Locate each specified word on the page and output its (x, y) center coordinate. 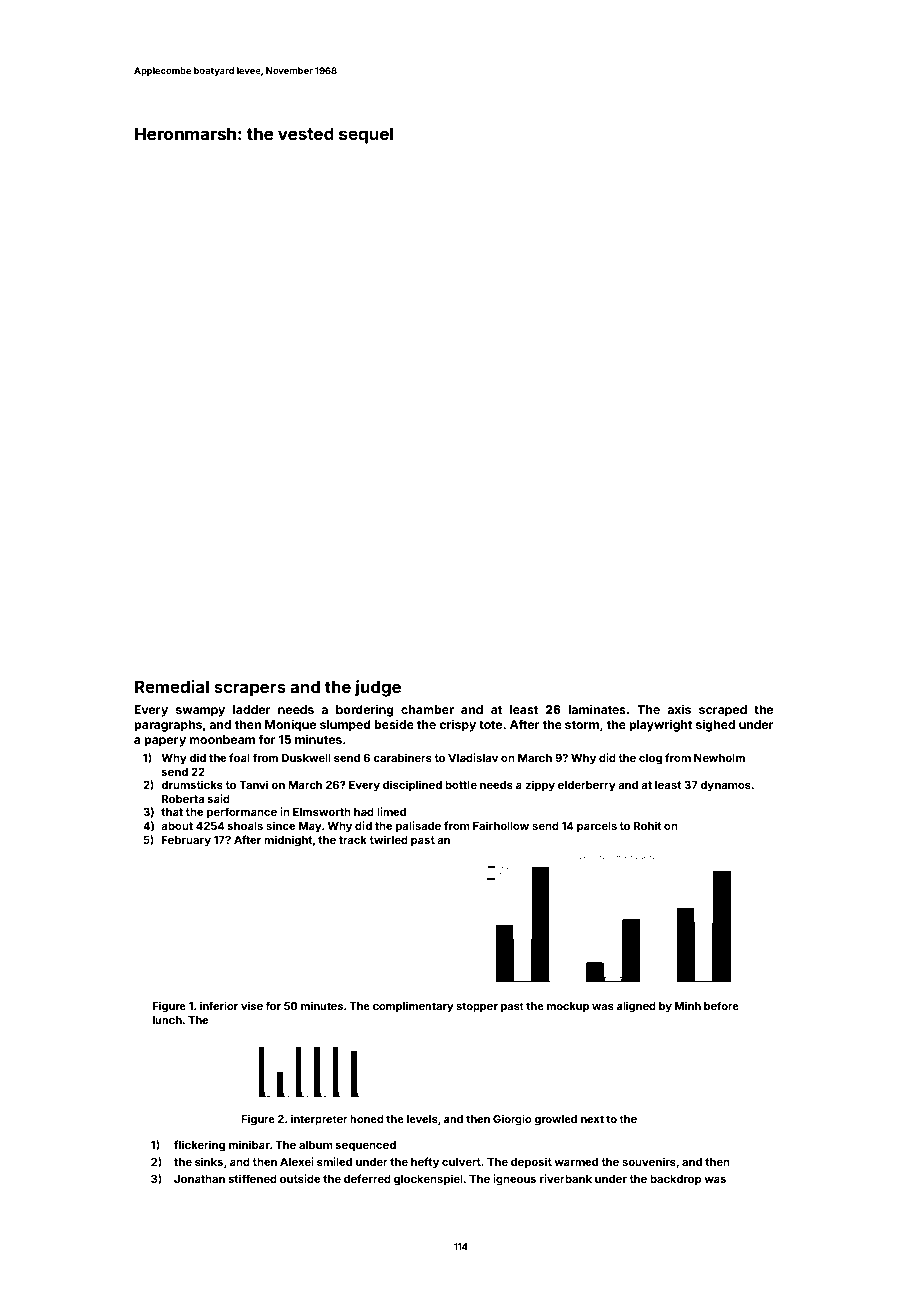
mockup (568, 1007)
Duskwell (306, 757)
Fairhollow (501, 825)
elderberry (587, 786)
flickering (199, 1146)
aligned (636, 1007)
